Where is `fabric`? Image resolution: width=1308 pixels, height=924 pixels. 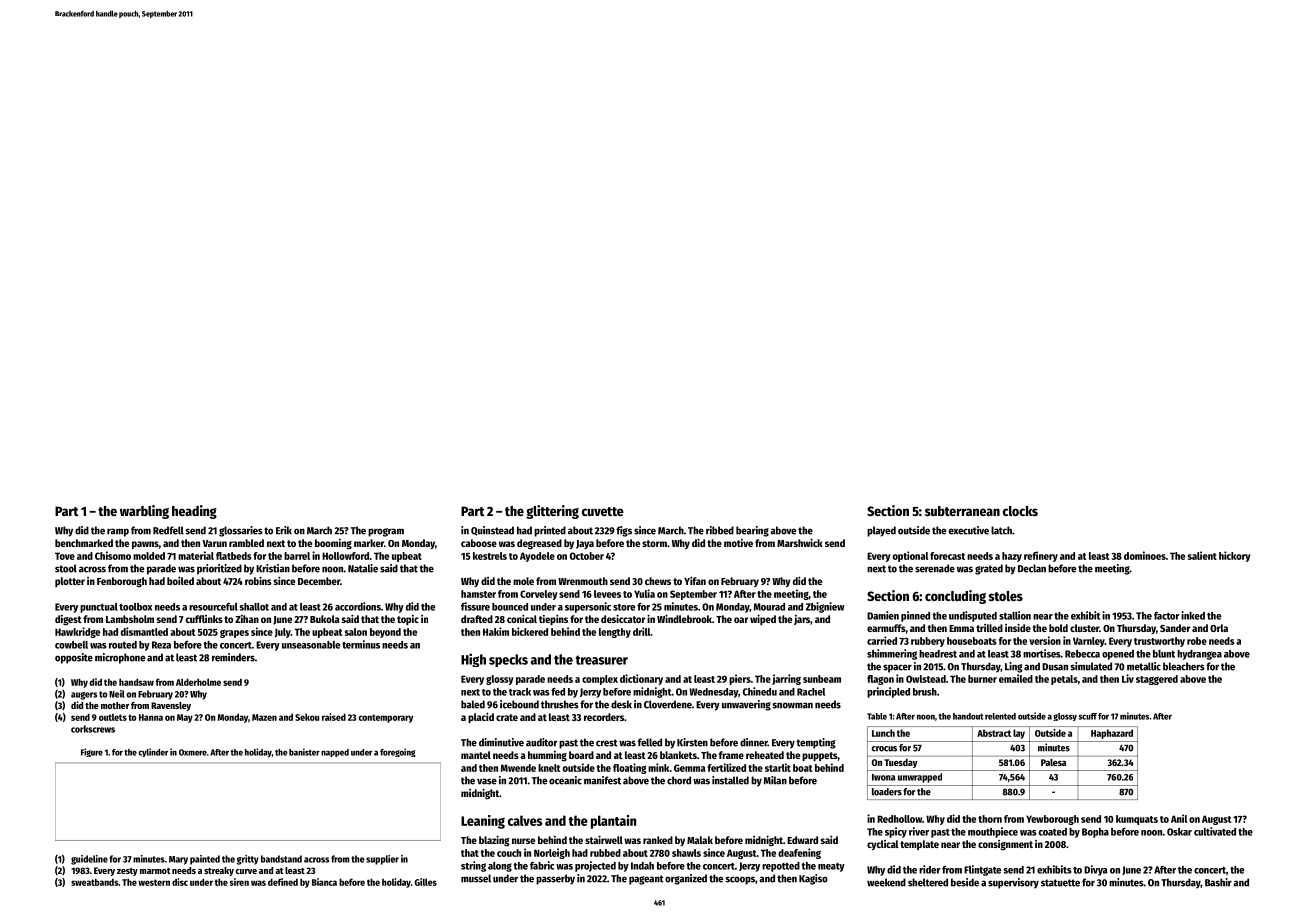 fabric is located at coordinates (542, 865).
